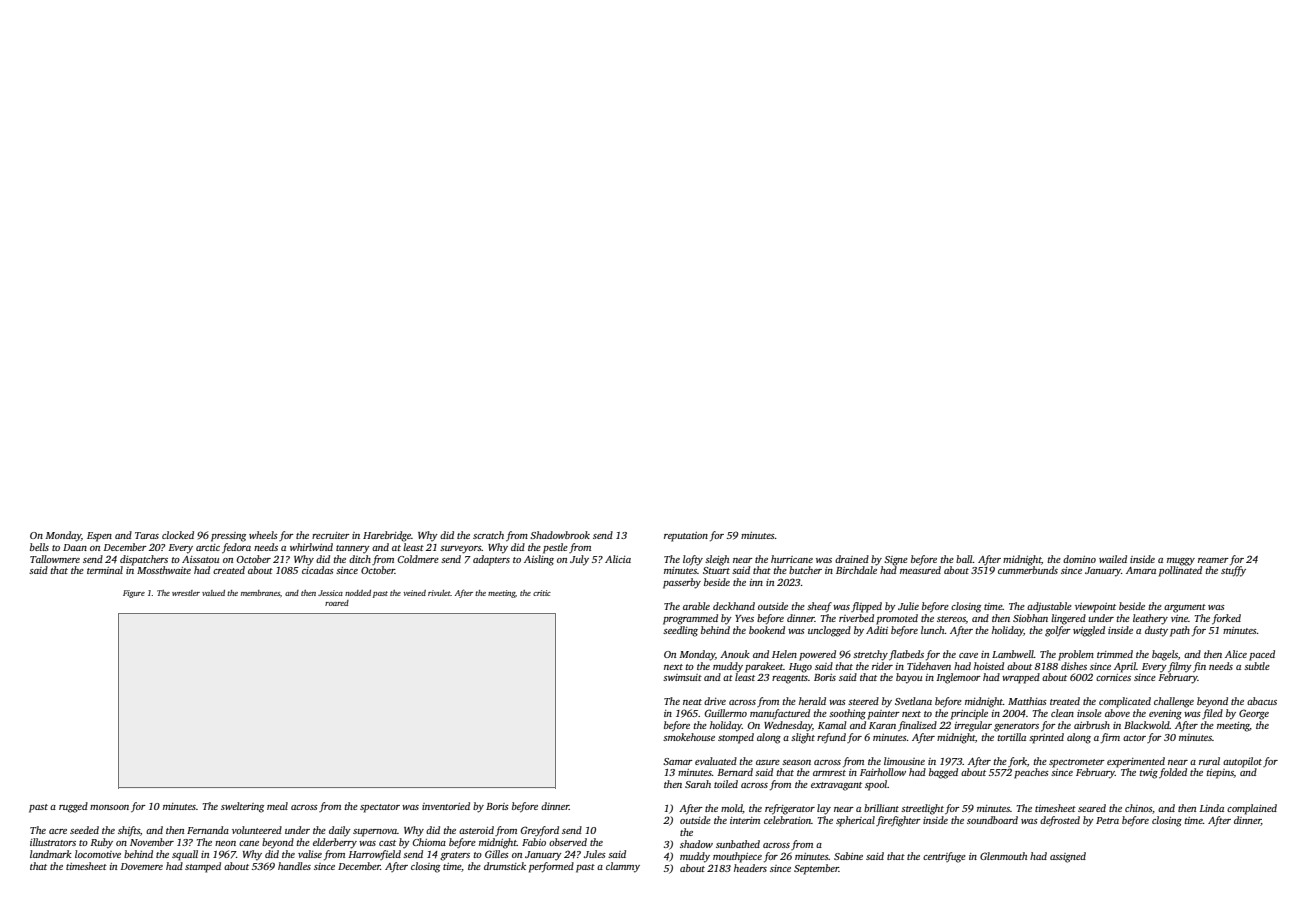 The image size is (1308, 924). I want to click on swimsuit, so click(682, 677).
